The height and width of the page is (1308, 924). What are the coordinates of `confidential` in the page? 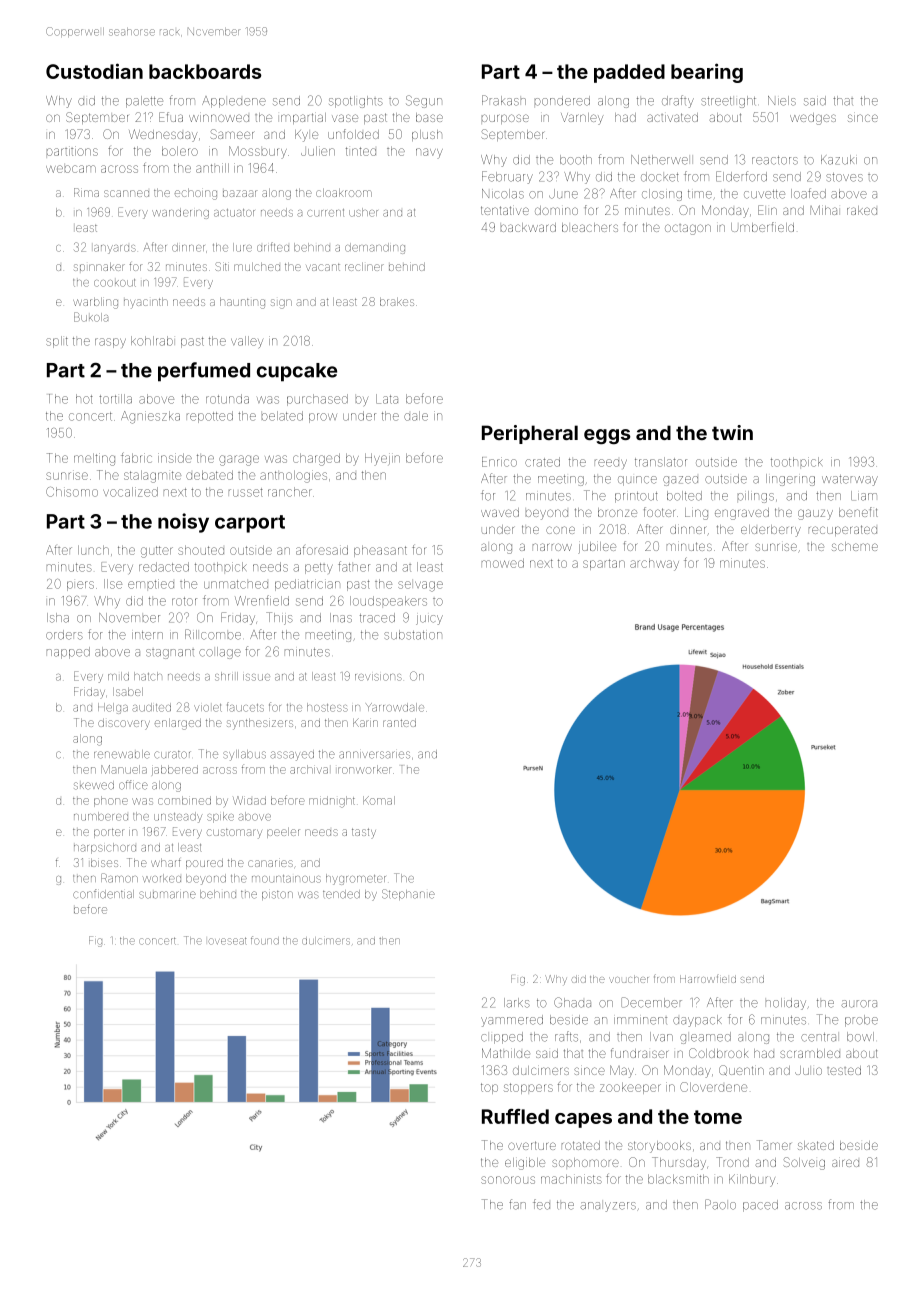 It's located at (103, 894).
